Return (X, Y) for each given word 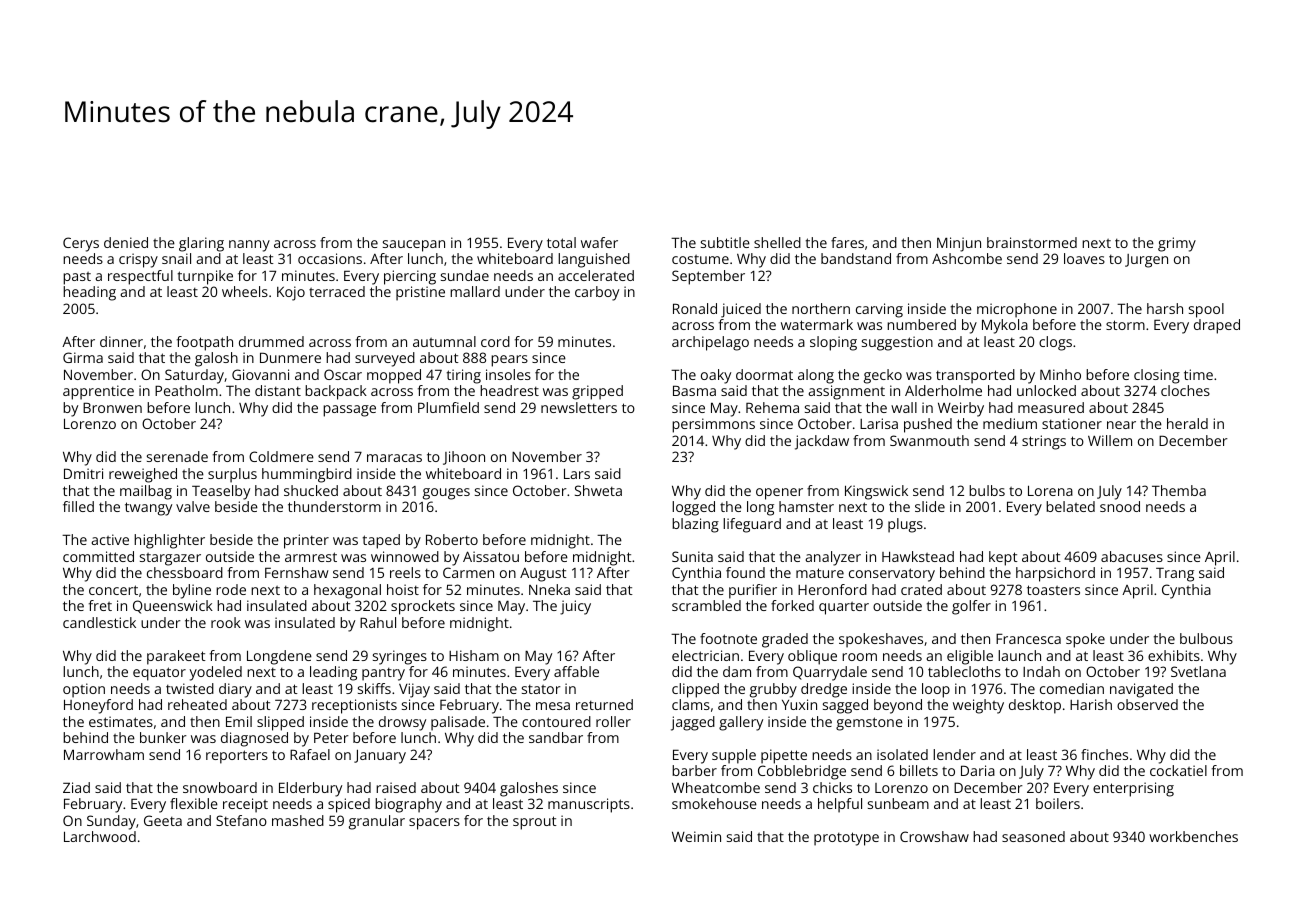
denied (126, 242)
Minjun (959, 244)
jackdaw (822, 442)
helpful (840, 805)
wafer (599, 242)
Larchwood (100, 836)
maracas (394, 458)
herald (1187, 423)
